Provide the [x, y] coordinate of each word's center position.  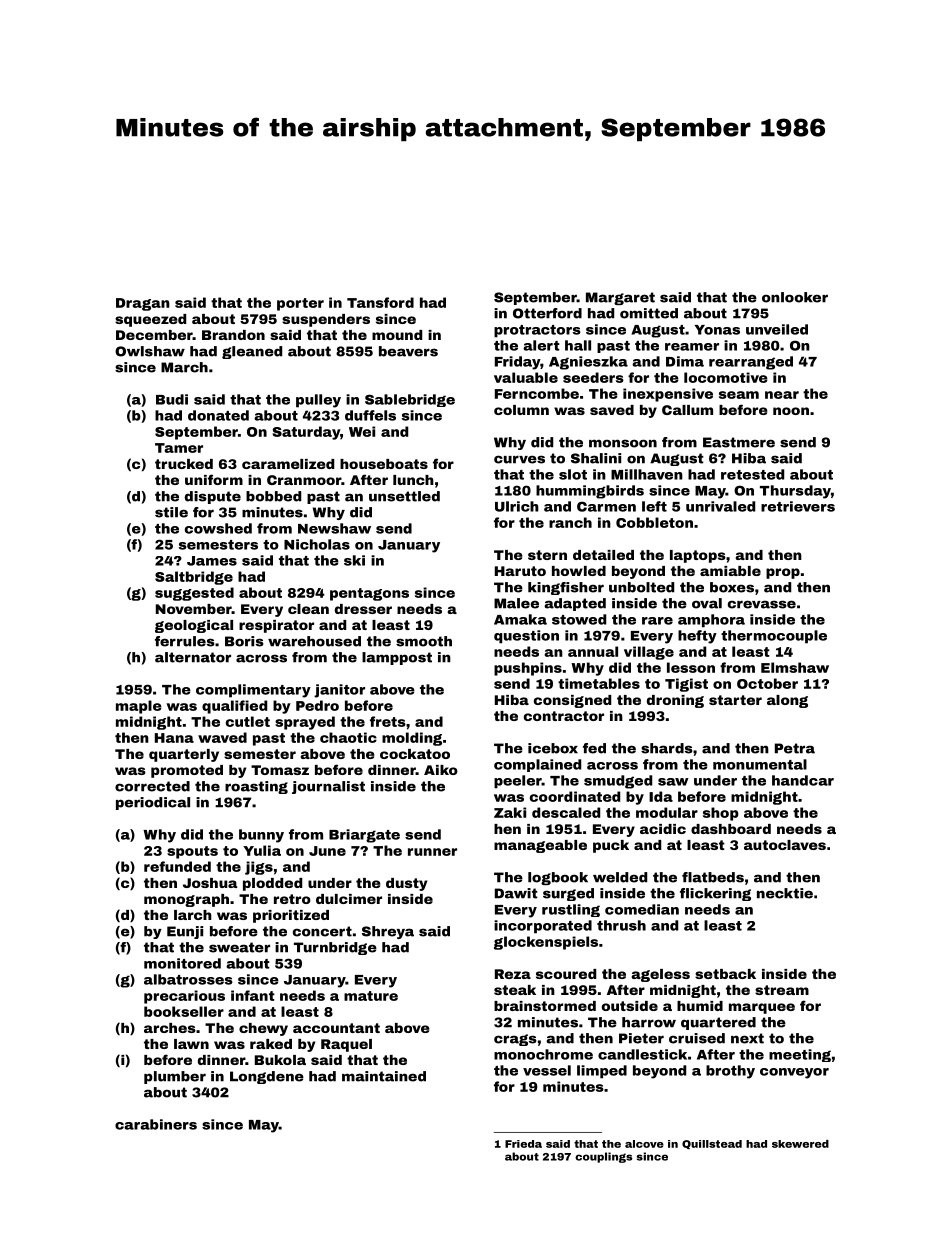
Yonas [717, 330]
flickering [715, 894]
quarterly [184, 755]
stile [171, 512]
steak [515, 990]
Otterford [547, 313]
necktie [785, 893]
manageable [540, 846]
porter [300, 304]
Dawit [516, 893]
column [521, 410]
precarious [184, 997]
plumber [175, 1077]
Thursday [795, 492]
